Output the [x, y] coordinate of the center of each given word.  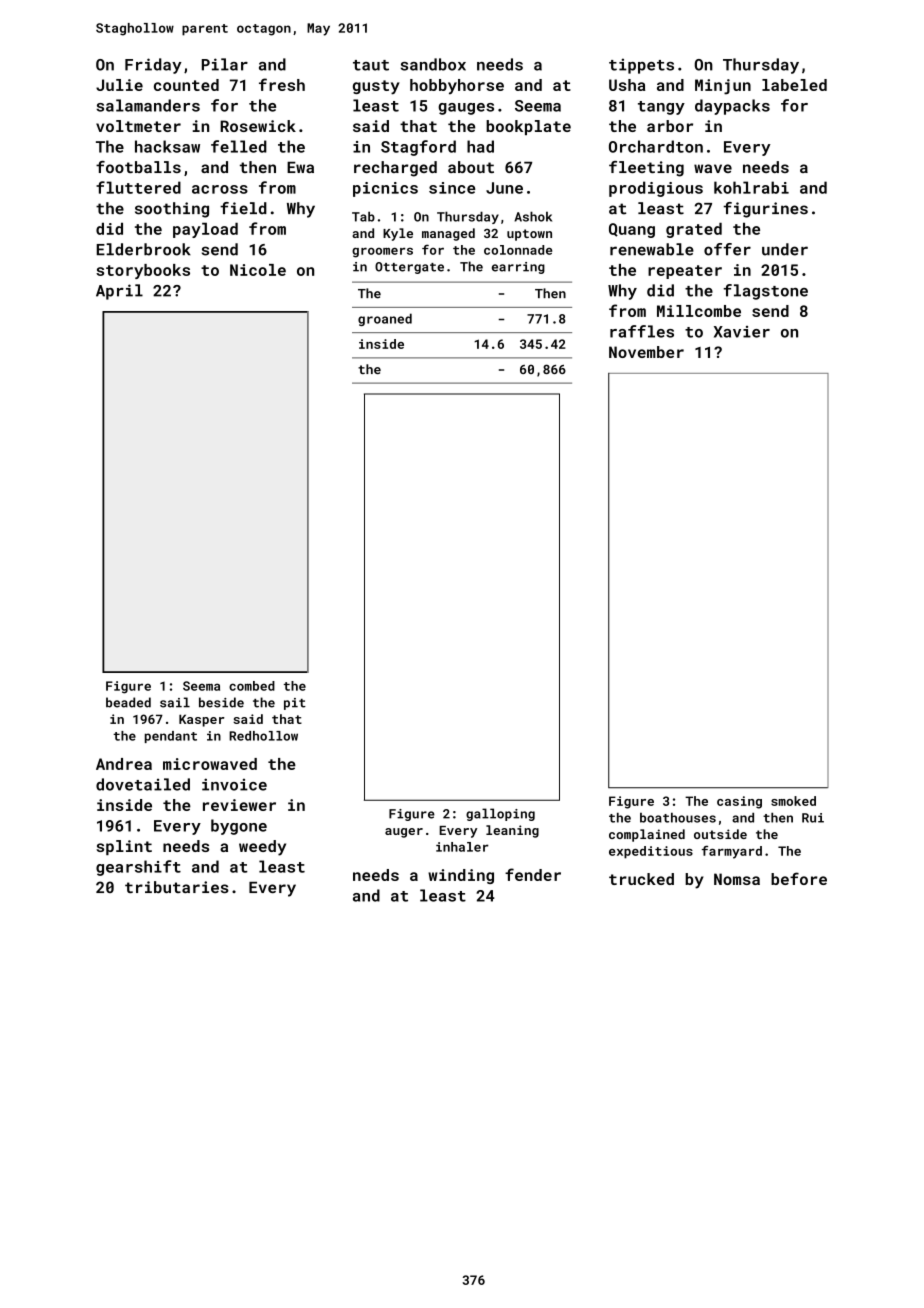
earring [518, 268]
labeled [794, 85]
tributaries [177, 887]
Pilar [225, 64]
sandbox [433, 64]
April [119, 292]
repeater [685, 272]
